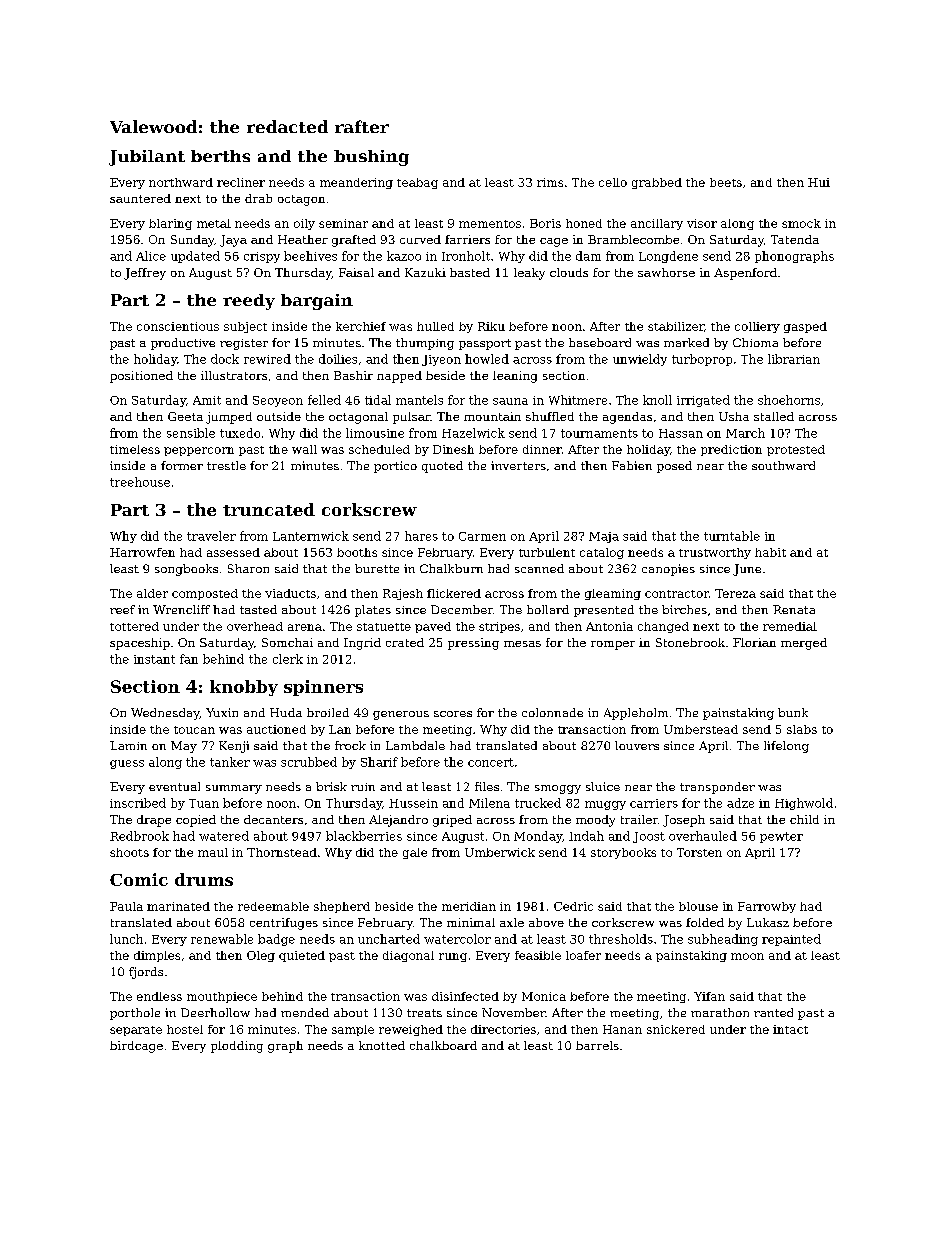  I want to click on arena, so click(305, 627).
